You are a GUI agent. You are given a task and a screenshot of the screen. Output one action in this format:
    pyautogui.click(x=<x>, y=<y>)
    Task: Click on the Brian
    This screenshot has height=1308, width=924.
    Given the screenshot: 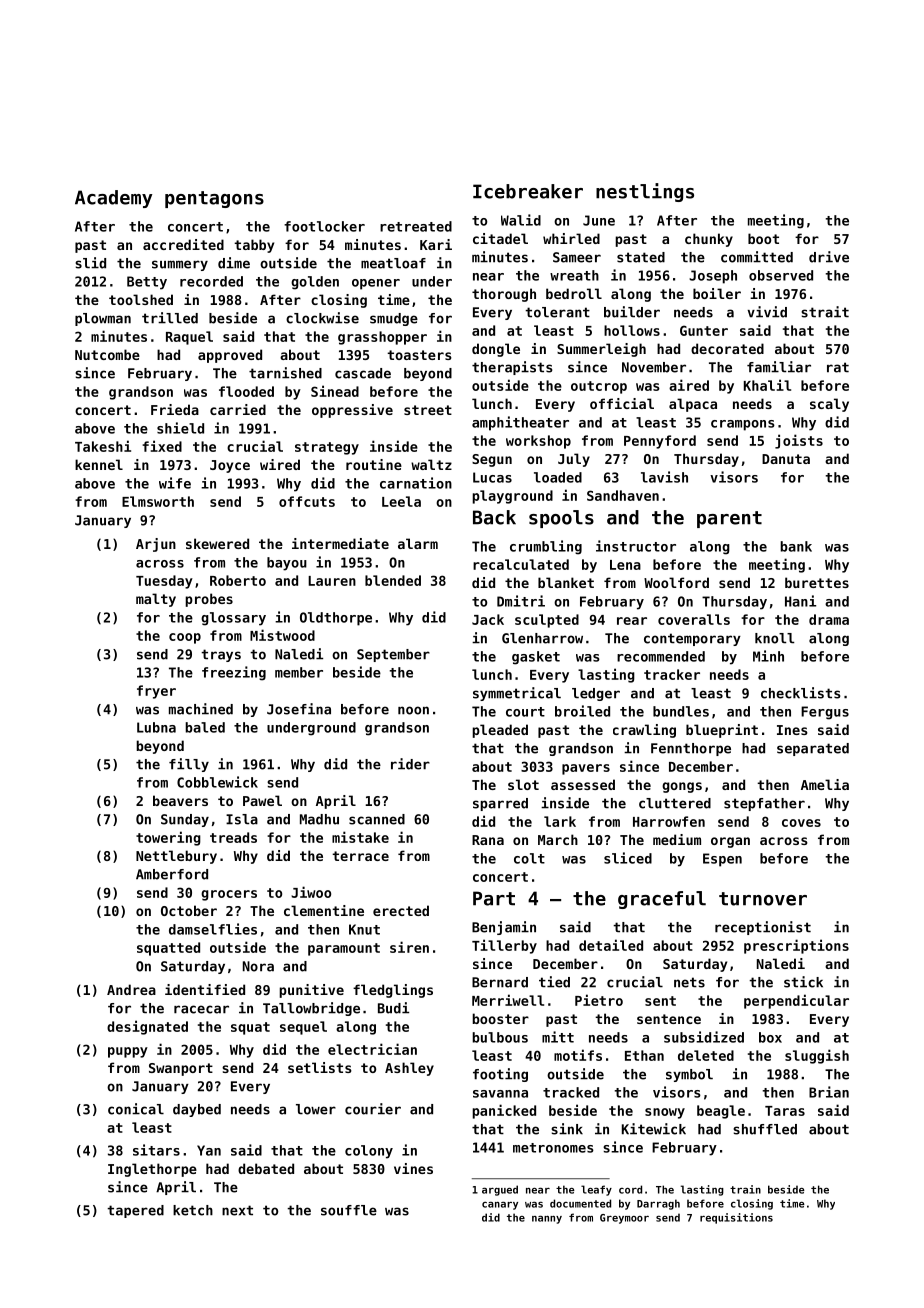 What is the action you would take?
    pyautogui.click(x=829, y=1092)
